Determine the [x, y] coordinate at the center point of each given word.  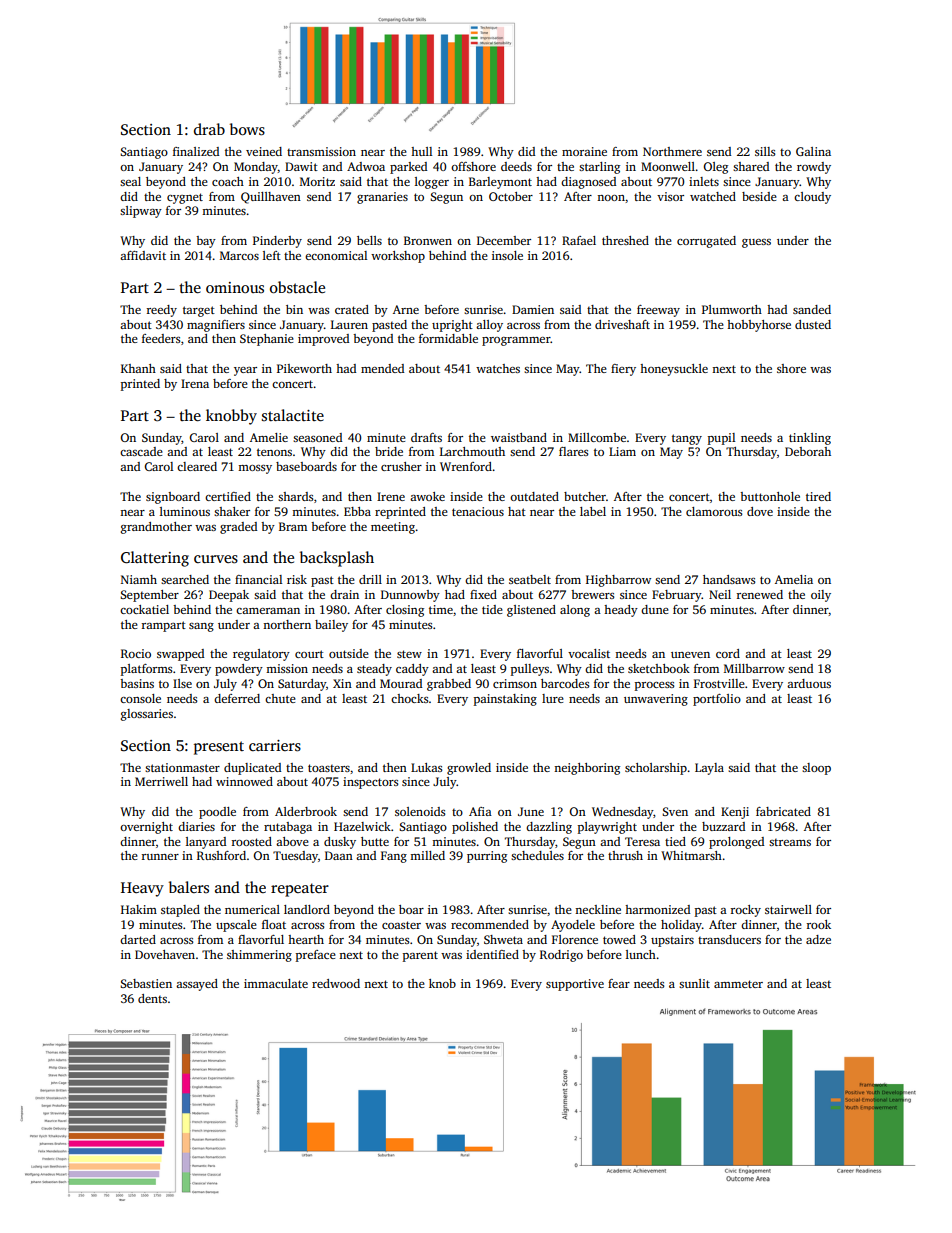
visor [670, 196]
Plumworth [732, 309]
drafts [426, 437]
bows [247, 129]
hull [421, 151]
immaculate [276, 983]
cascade [141, 451]
